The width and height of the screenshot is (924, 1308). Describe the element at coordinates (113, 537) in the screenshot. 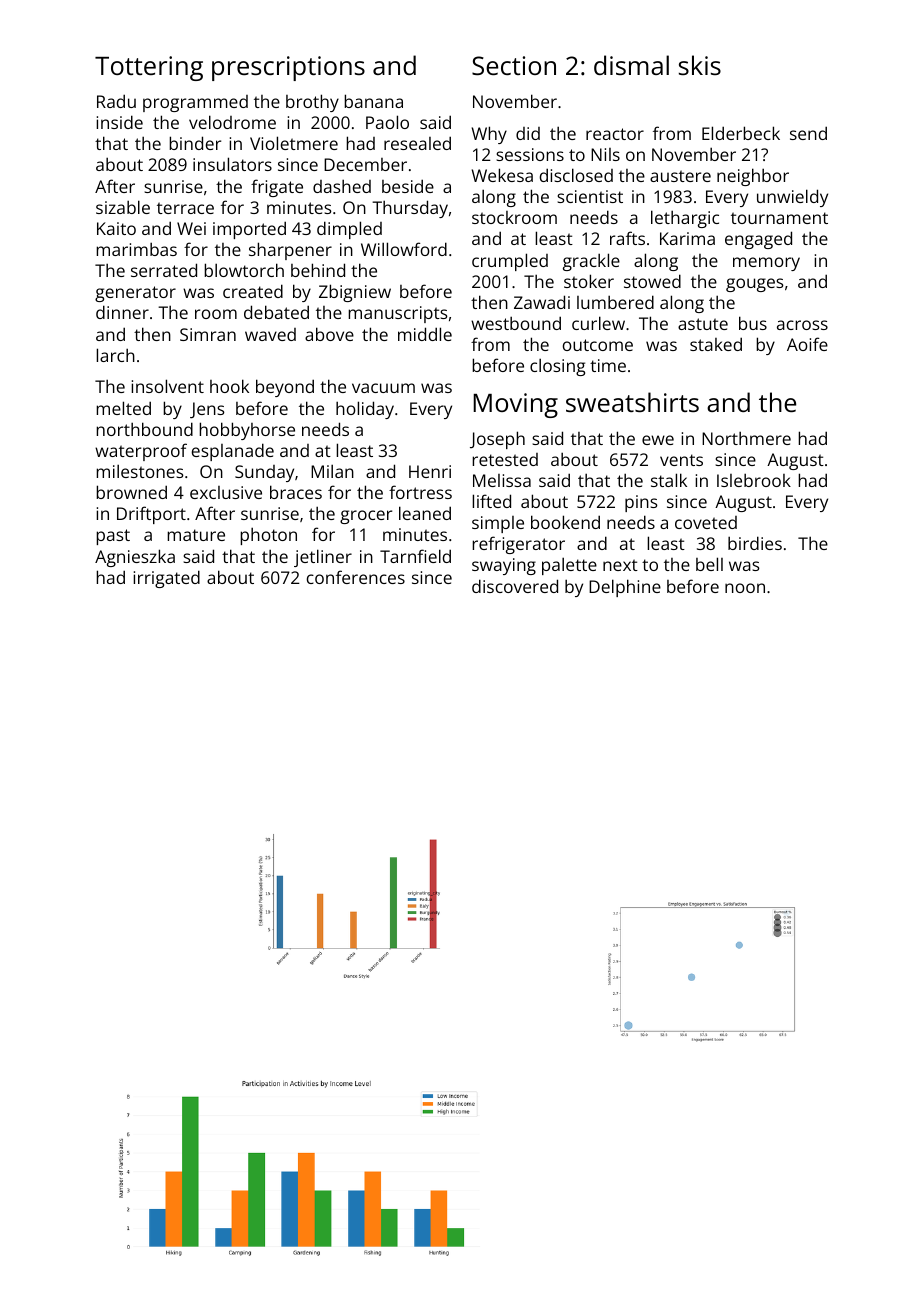

I see `past` at that location.
